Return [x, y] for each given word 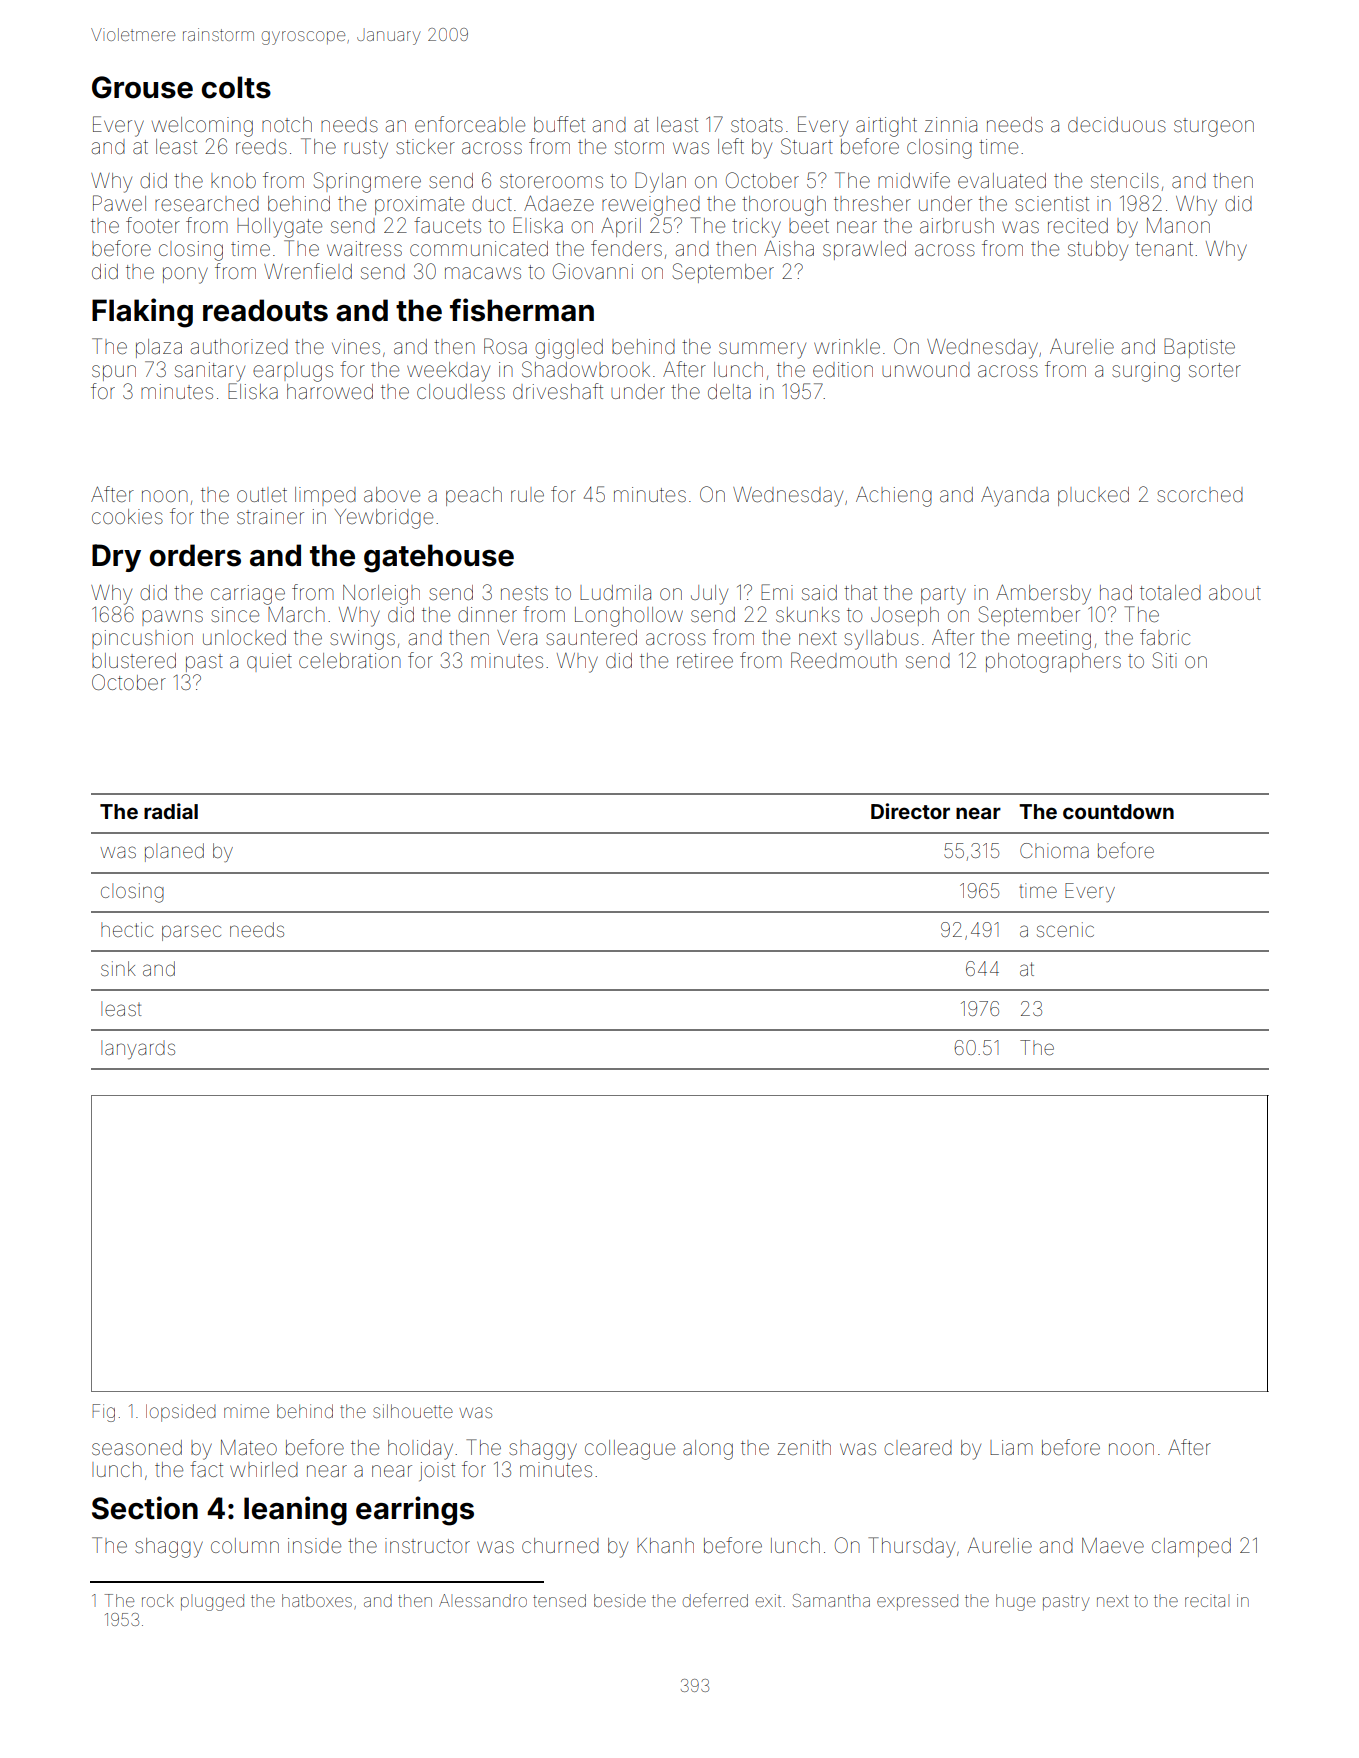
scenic [1065, 929]
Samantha [831, 1600]
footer [153, 225]
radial [171, 811]
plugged [212, 1602]
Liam [1011, 1447]
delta [729, 392]
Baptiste [1199, 348]
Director [910, 811]
